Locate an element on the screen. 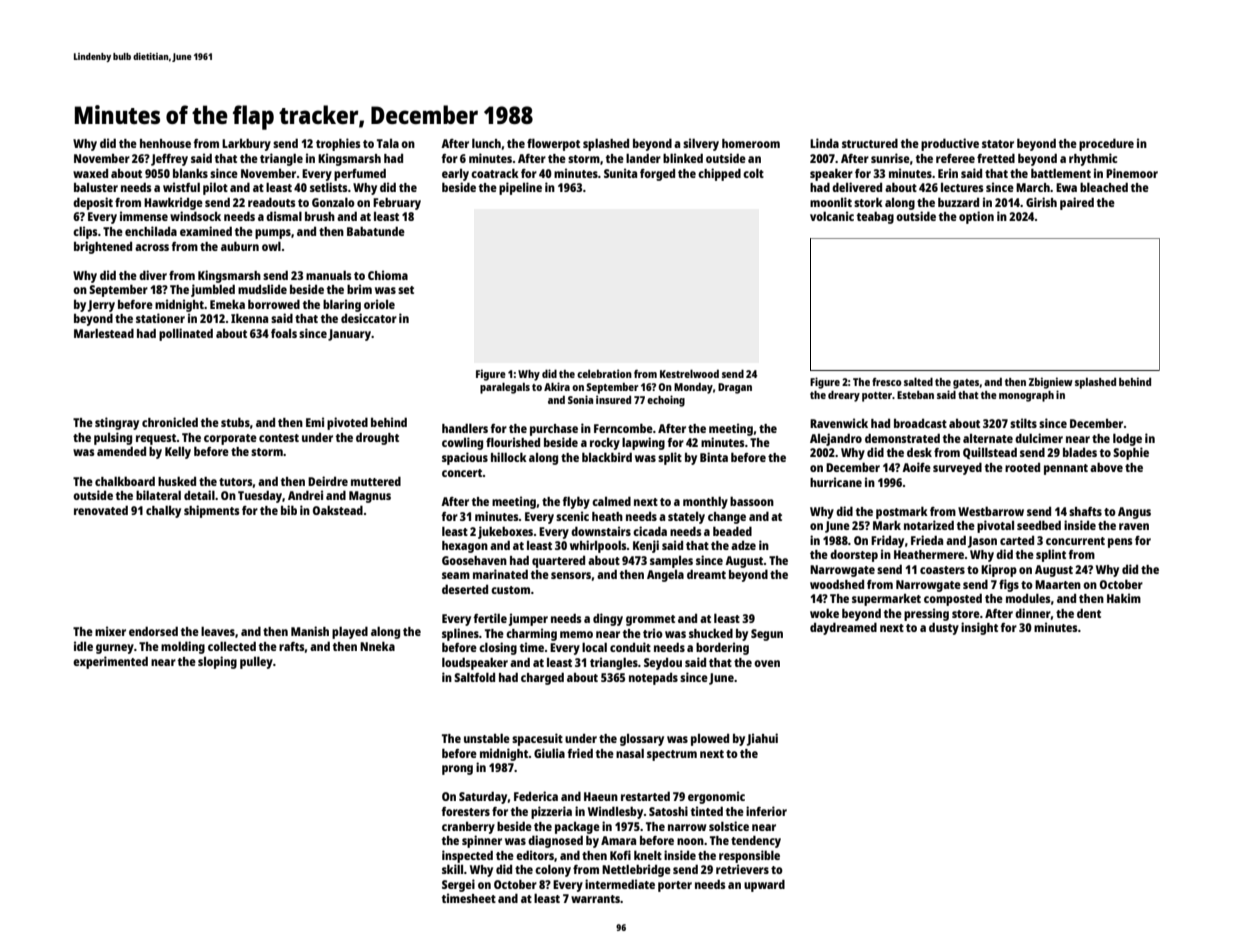 The height and width of the screenshot is (952, 1233). silvery is located at coordinates (701, 144).
